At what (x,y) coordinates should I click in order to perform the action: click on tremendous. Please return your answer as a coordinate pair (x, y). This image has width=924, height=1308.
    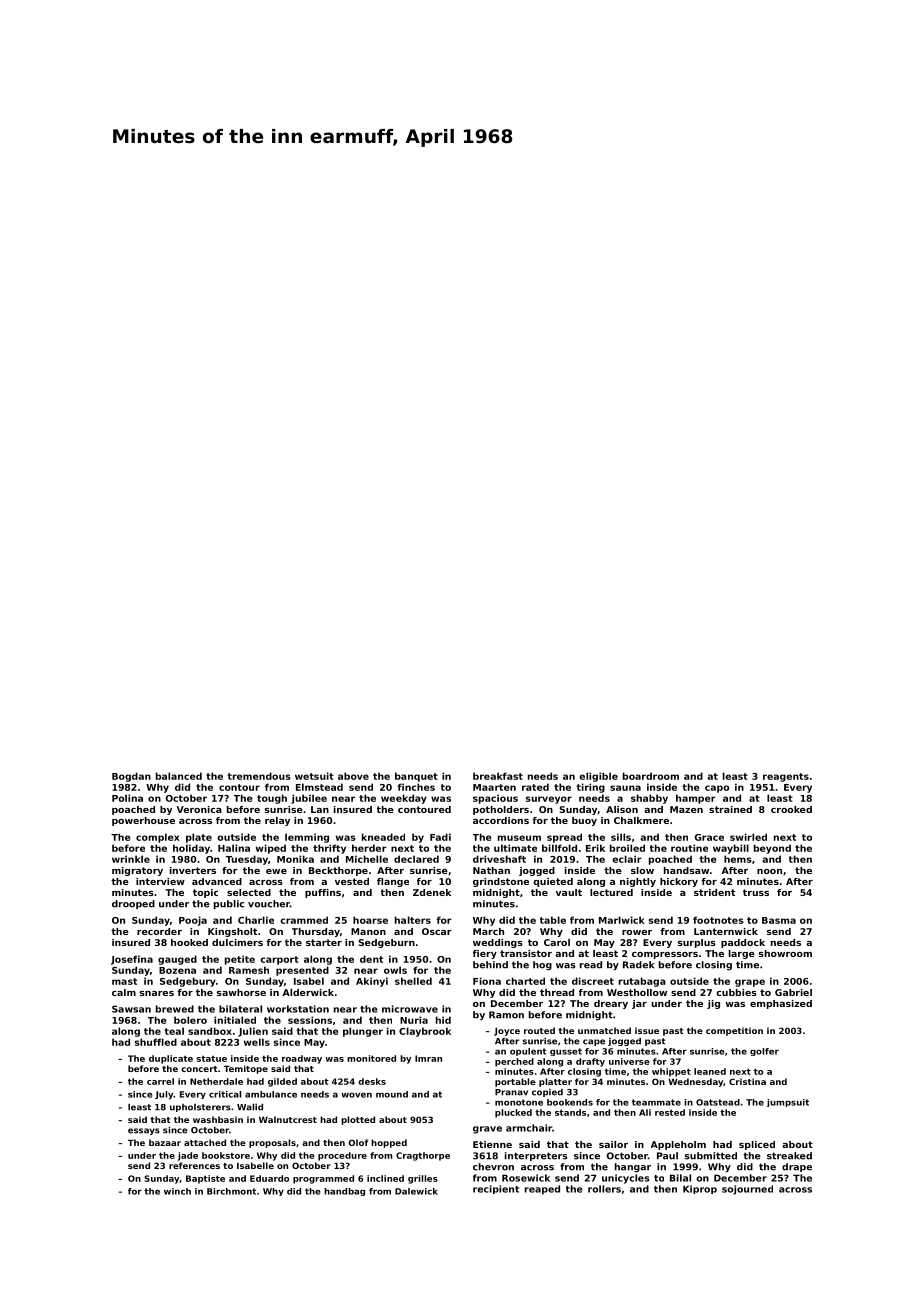
    Looking at the image, I should click on (259, 776).
